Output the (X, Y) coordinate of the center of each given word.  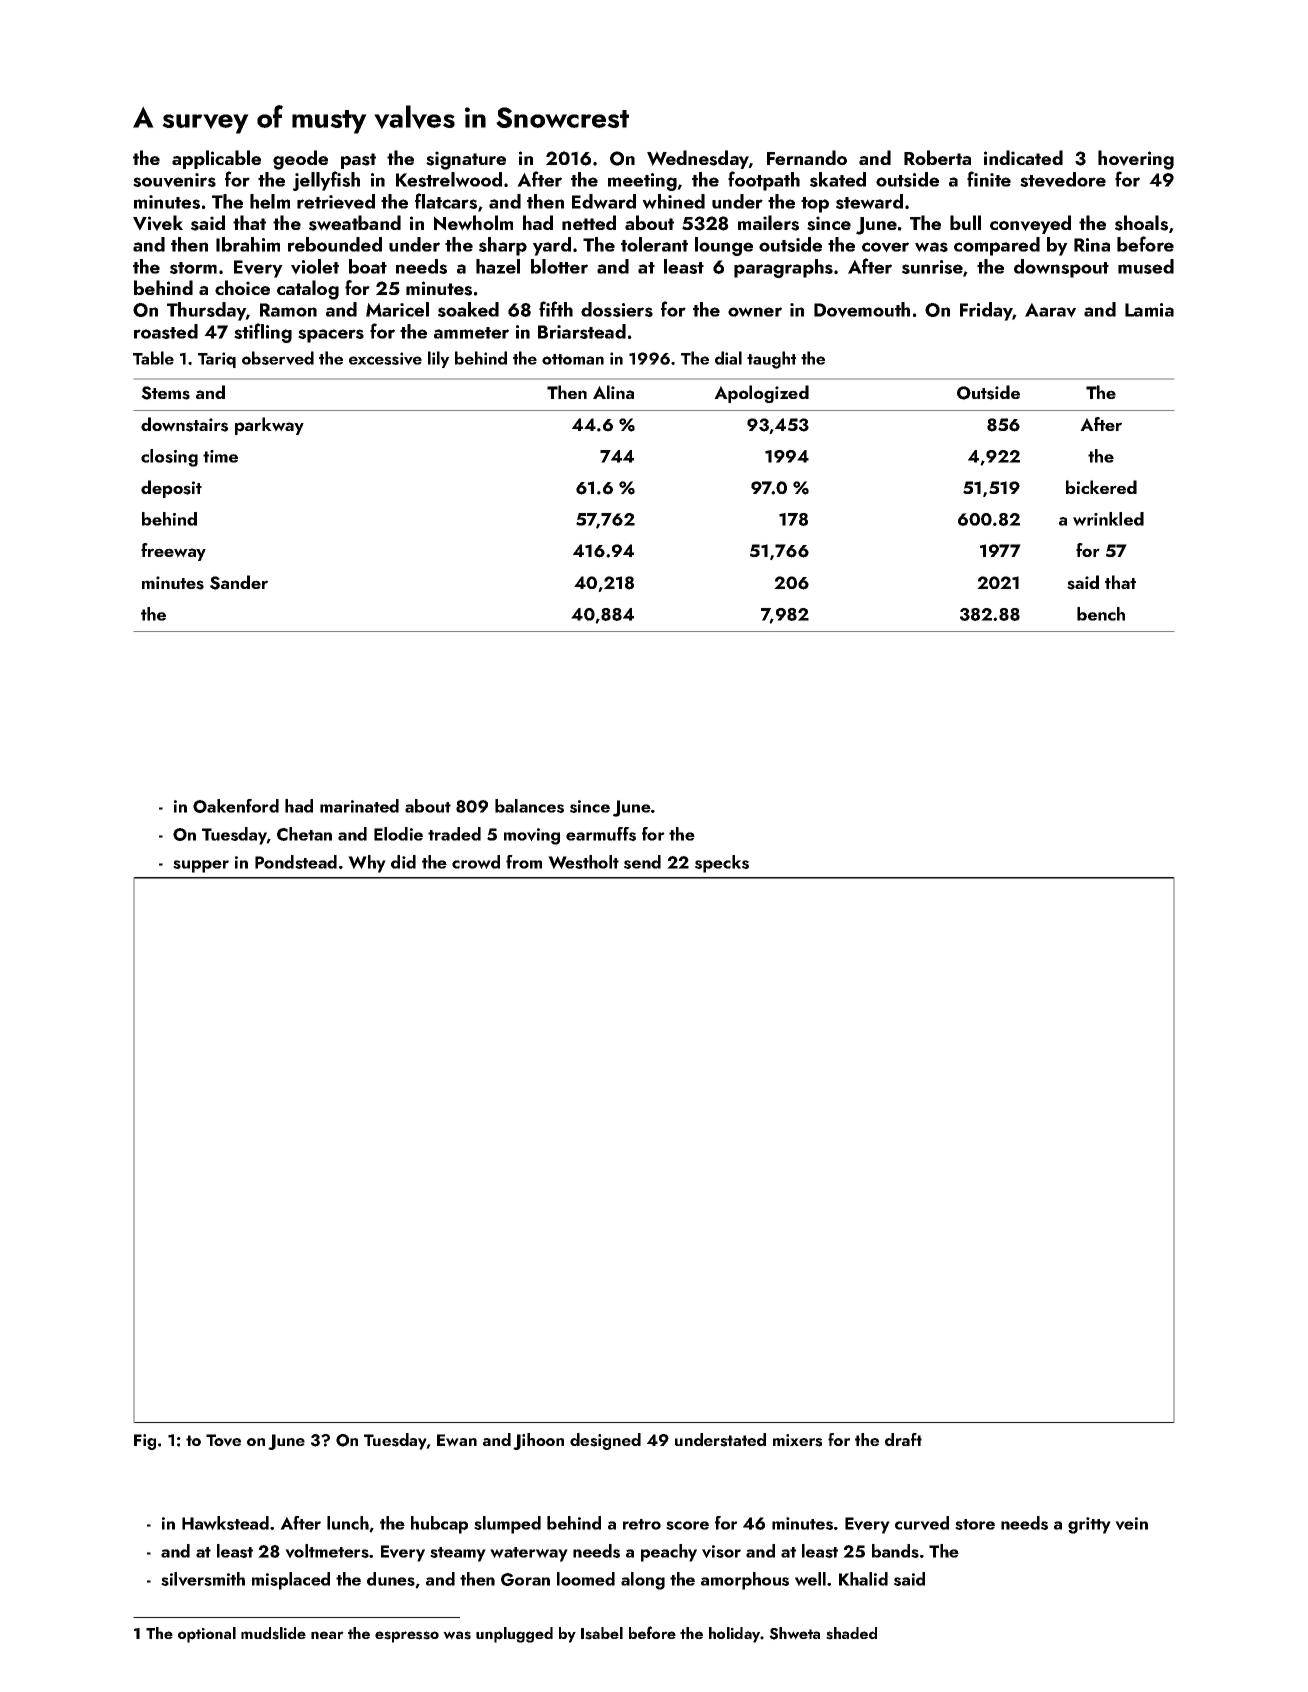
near (327, 1635)
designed (605, 1441)
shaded (851, 1633)
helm (270, 201)
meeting (642, 182)
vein (1131, 1523)
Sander (239, 582)
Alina (613, 392)
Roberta (937, 157)
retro (642, 1524)
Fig (145, 1442)
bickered (1101, 487)
